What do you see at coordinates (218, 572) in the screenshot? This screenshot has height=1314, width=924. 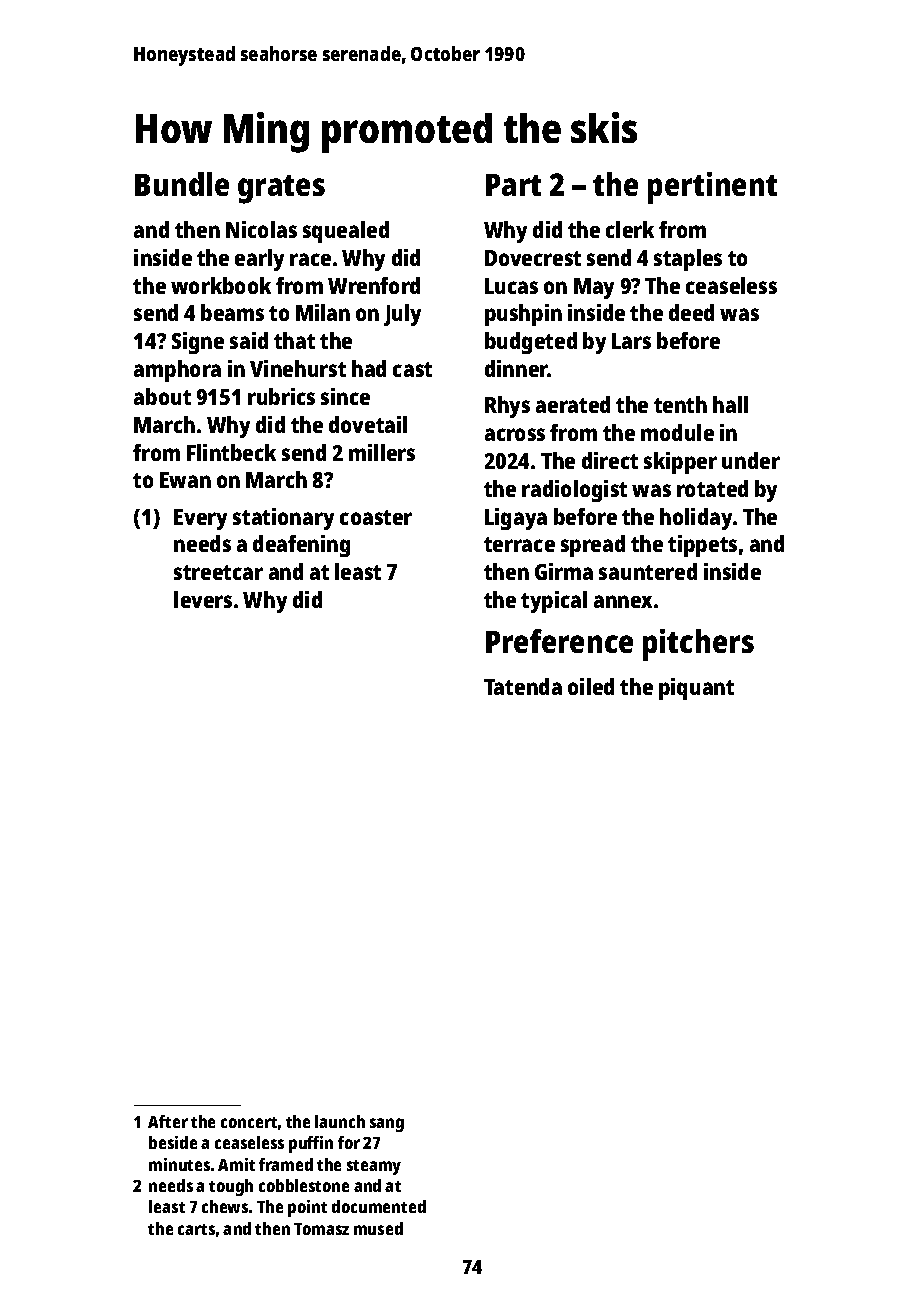 I see `streetcar` at bounding box center [218, 572].
